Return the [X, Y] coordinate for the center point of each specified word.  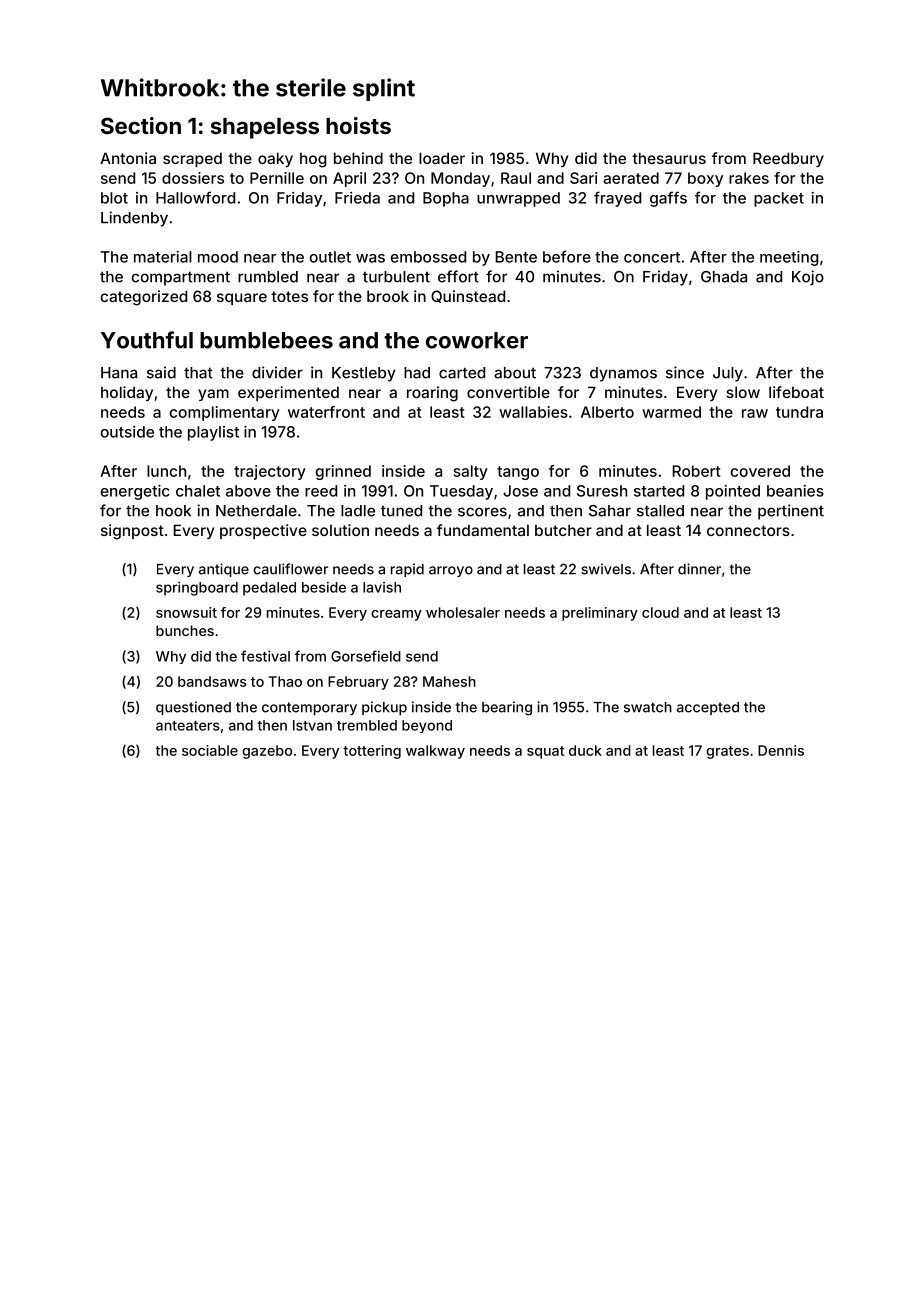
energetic [135, 492]
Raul [516, 178]
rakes [749, 178]
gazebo [267, 752]
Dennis [781, 750]
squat [545, 752]
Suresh [602, 491]
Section [141, 125]
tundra [799, 412]
